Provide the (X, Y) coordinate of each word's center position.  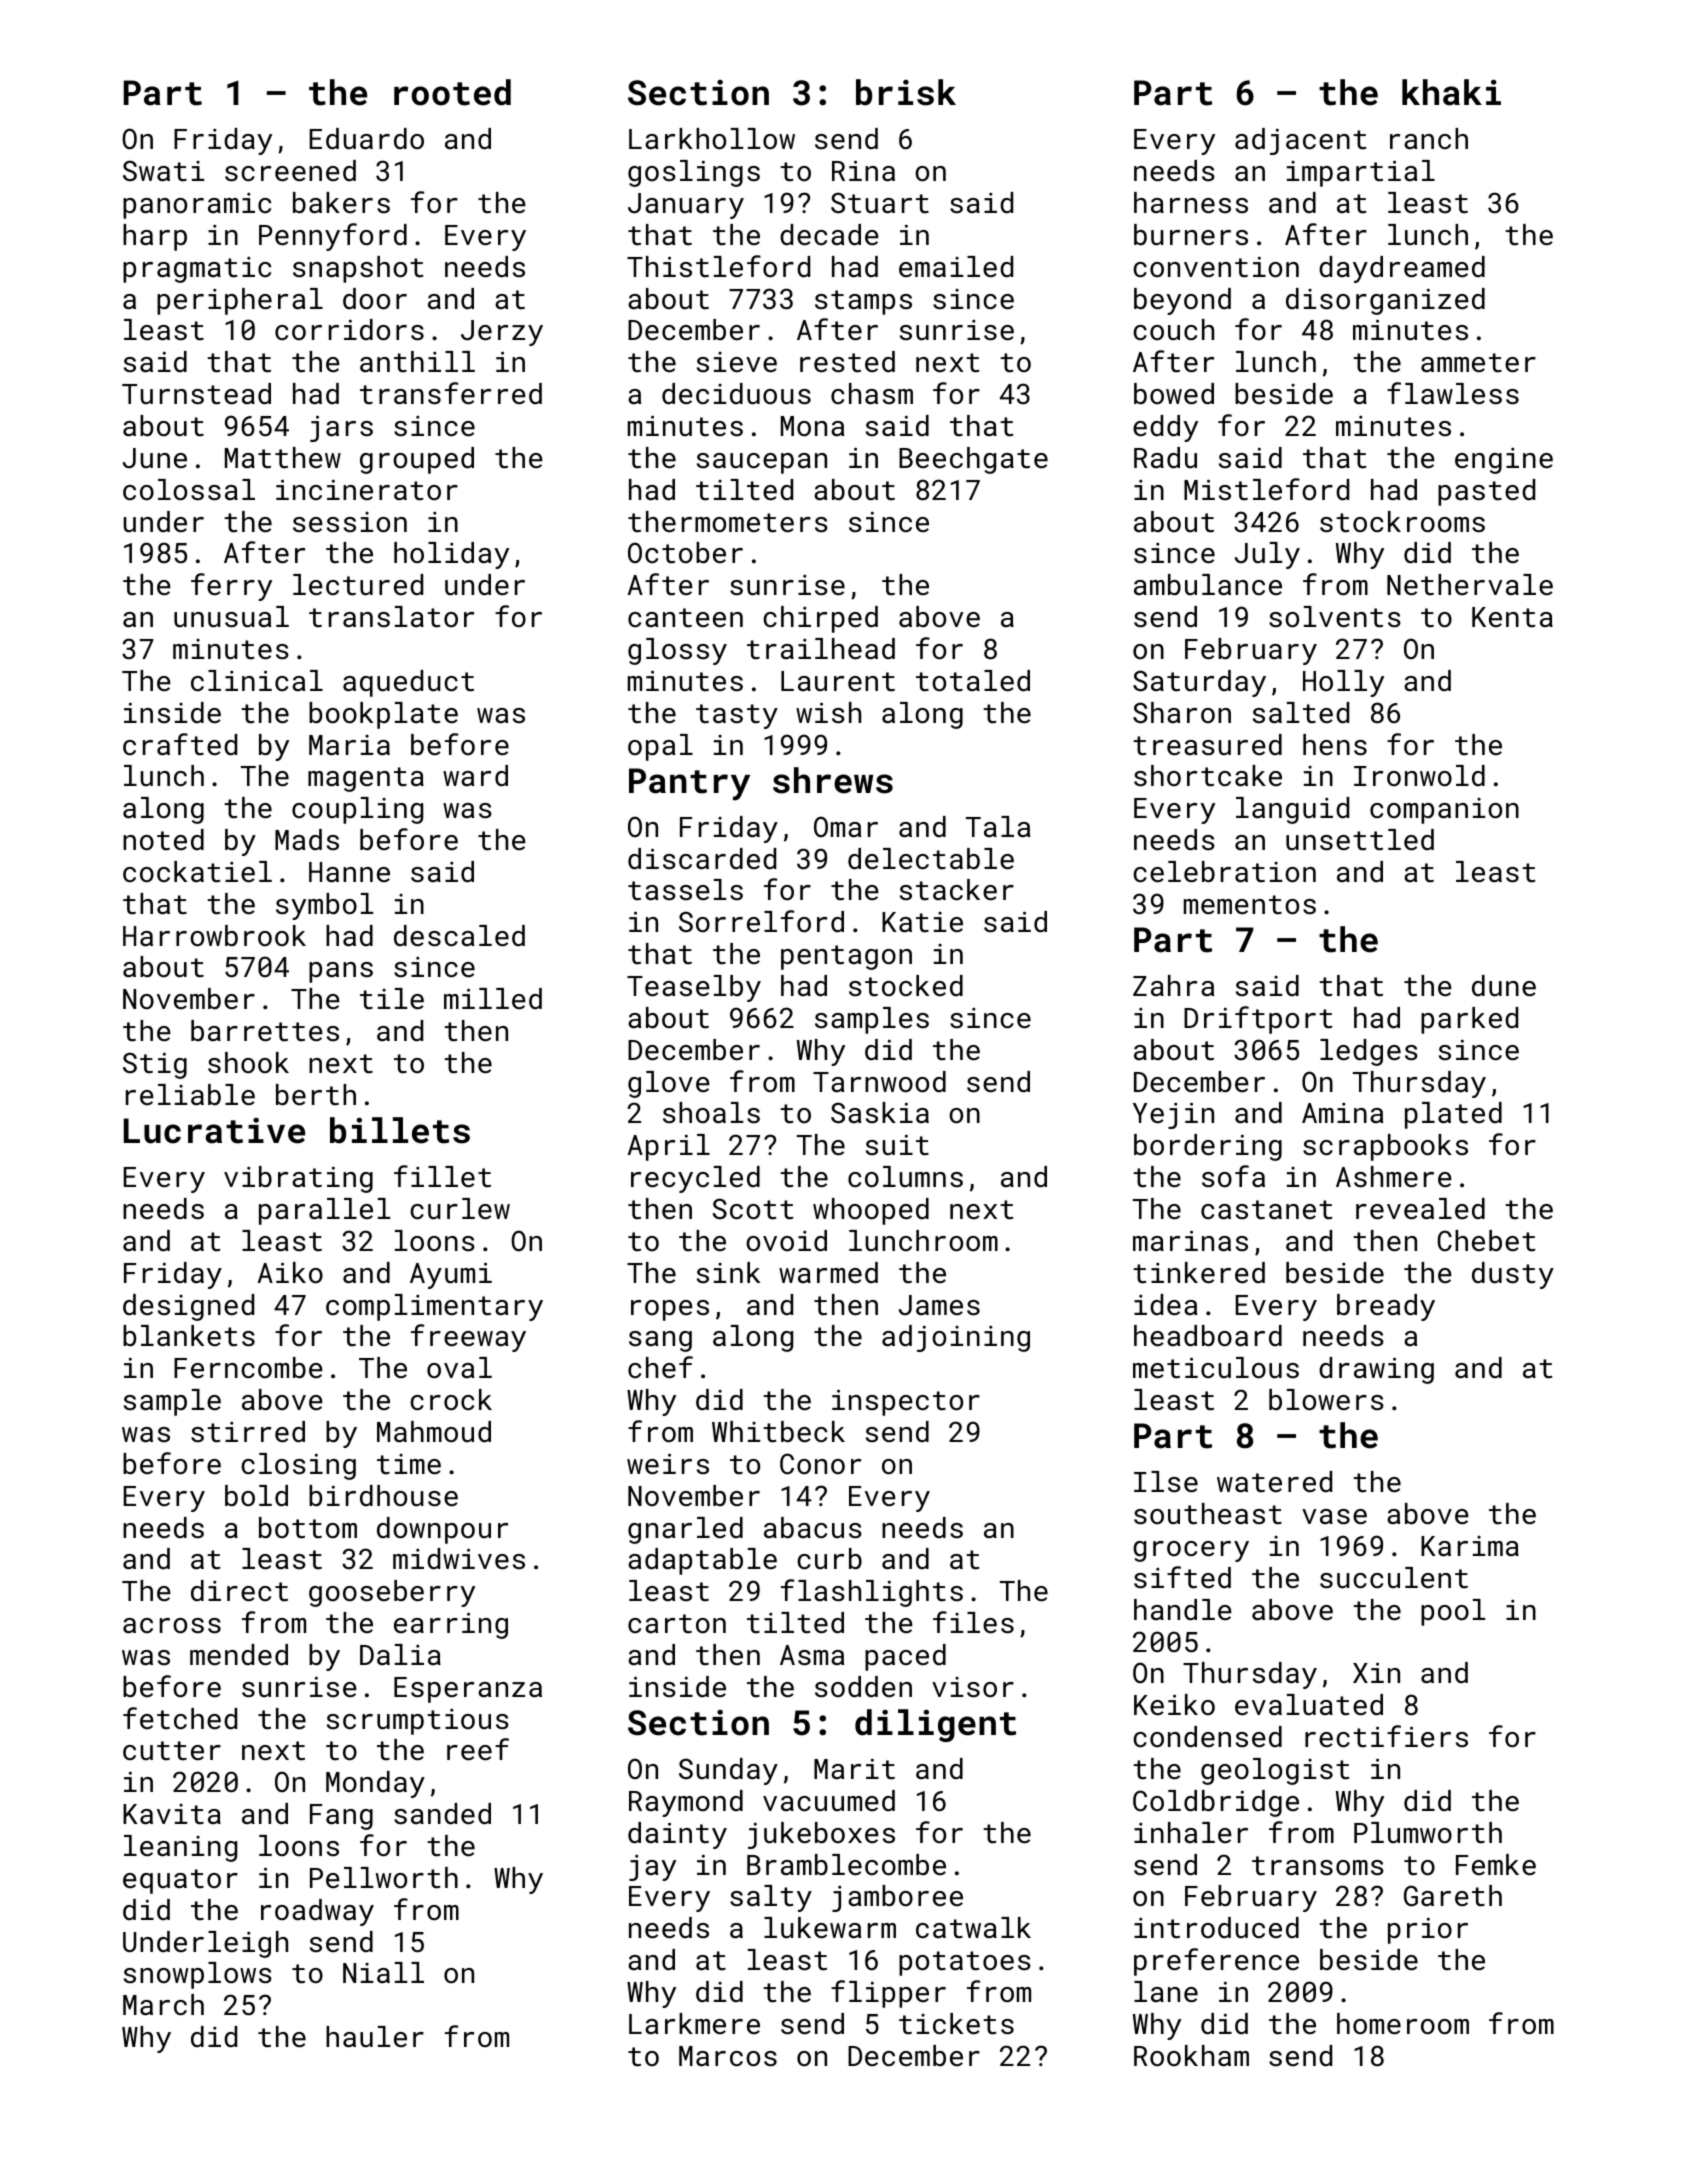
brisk (906, 92)
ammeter (1478, 363)
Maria (349, 745)
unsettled (1360, 840)
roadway (317, 1912)
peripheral (240, 301)
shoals (711, 1113)
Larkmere (694, 2024)
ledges (1369, 1052)
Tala (998, 827)
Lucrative (214, 1131)
